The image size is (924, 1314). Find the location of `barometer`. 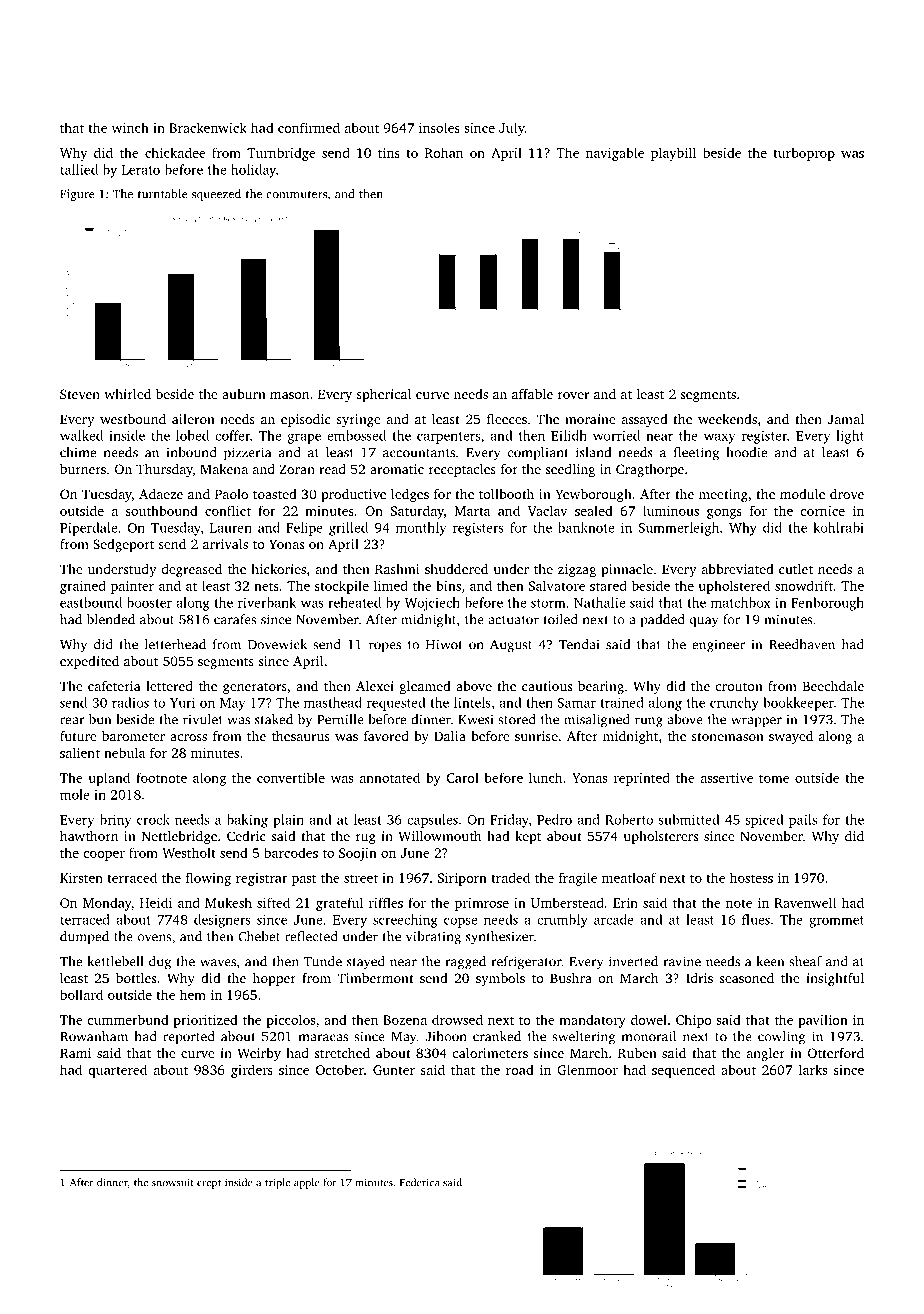

barometer is located at coordinates (133, 736).
